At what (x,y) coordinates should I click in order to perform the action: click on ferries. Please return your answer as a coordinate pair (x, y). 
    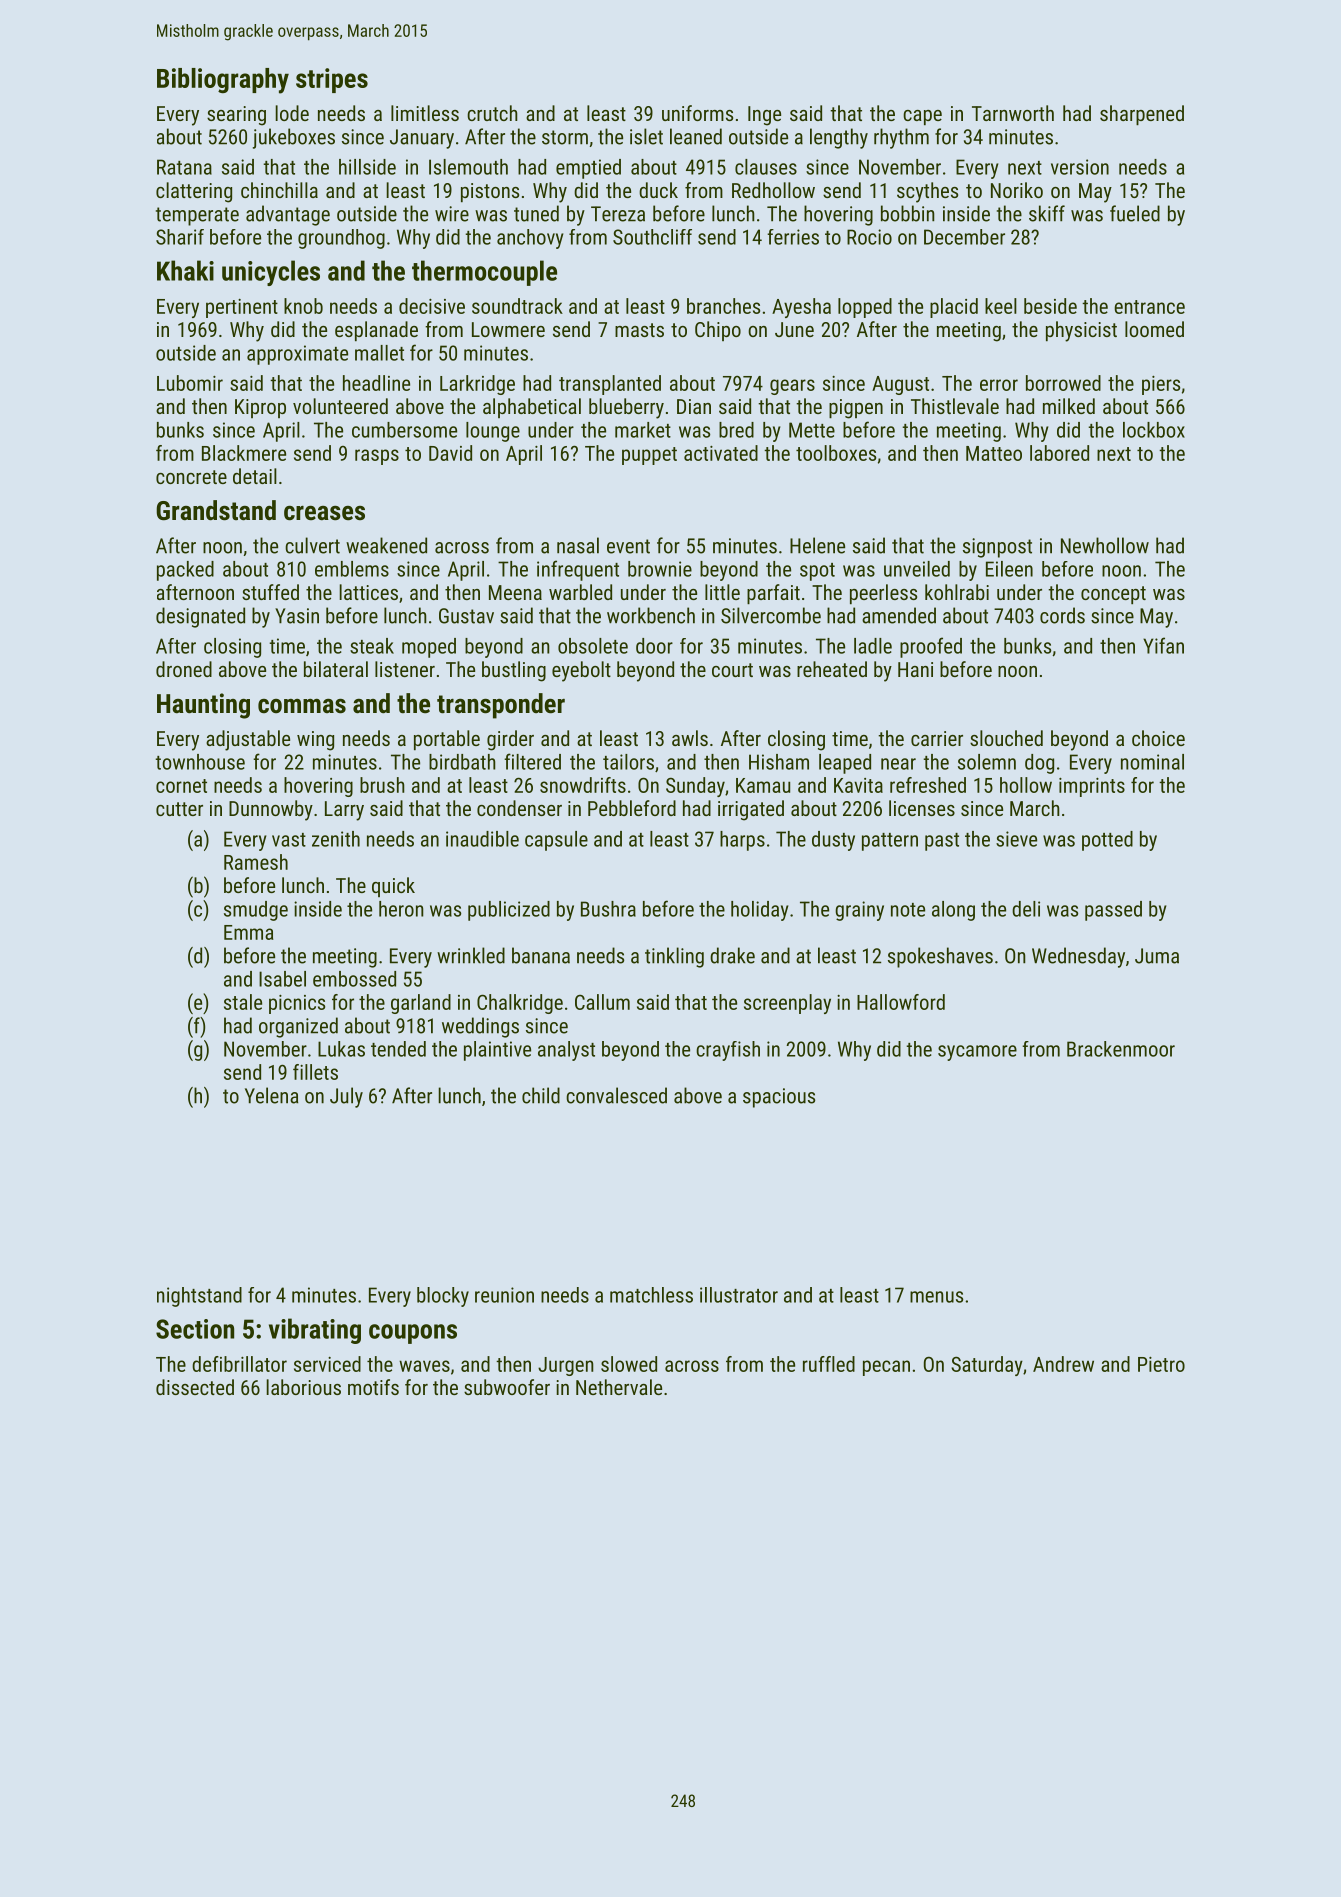
    Looking at the image, I should click on (793, 237).
